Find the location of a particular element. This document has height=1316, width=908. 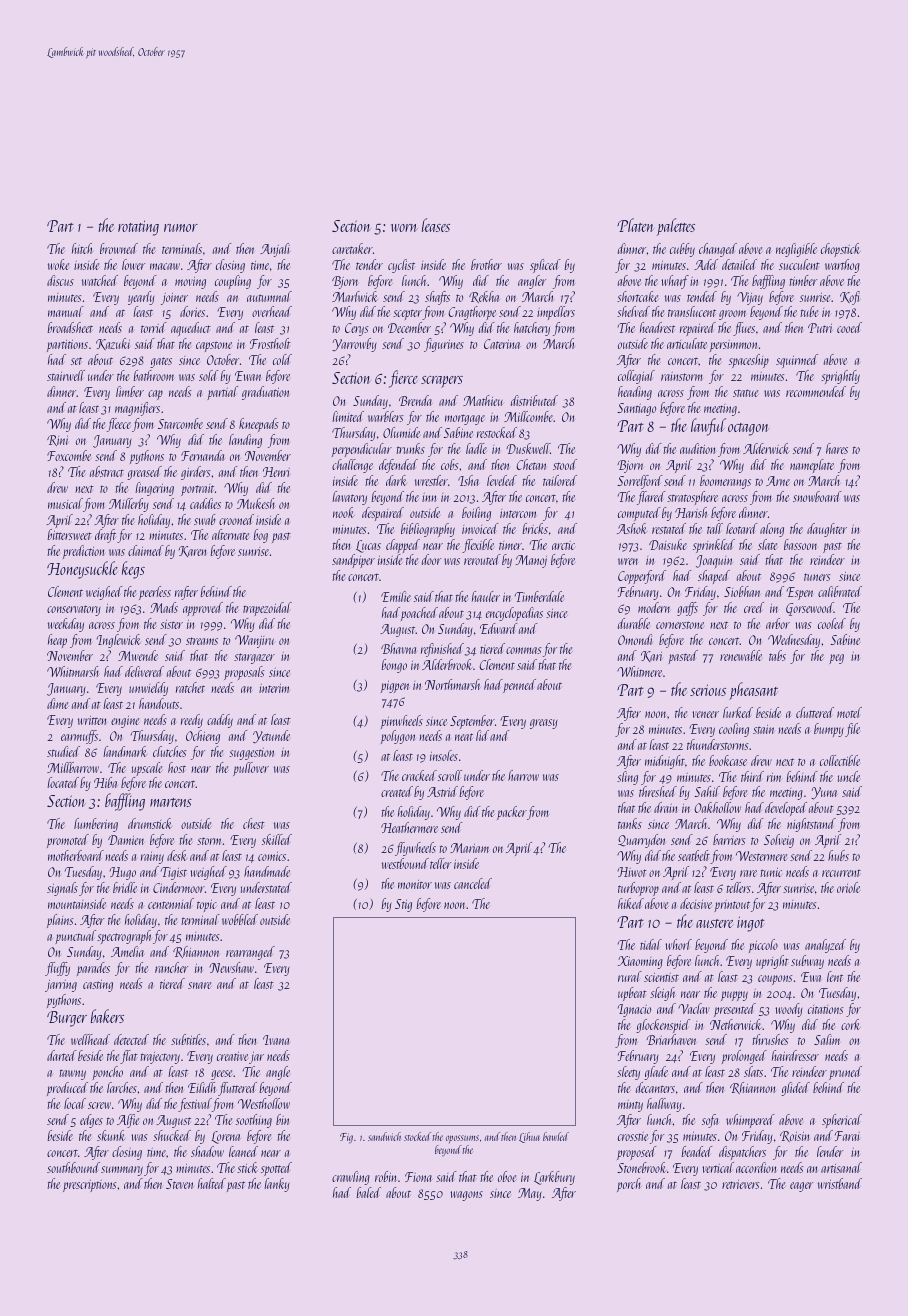

Cragthorpe is located at coordinates (472, 313).
